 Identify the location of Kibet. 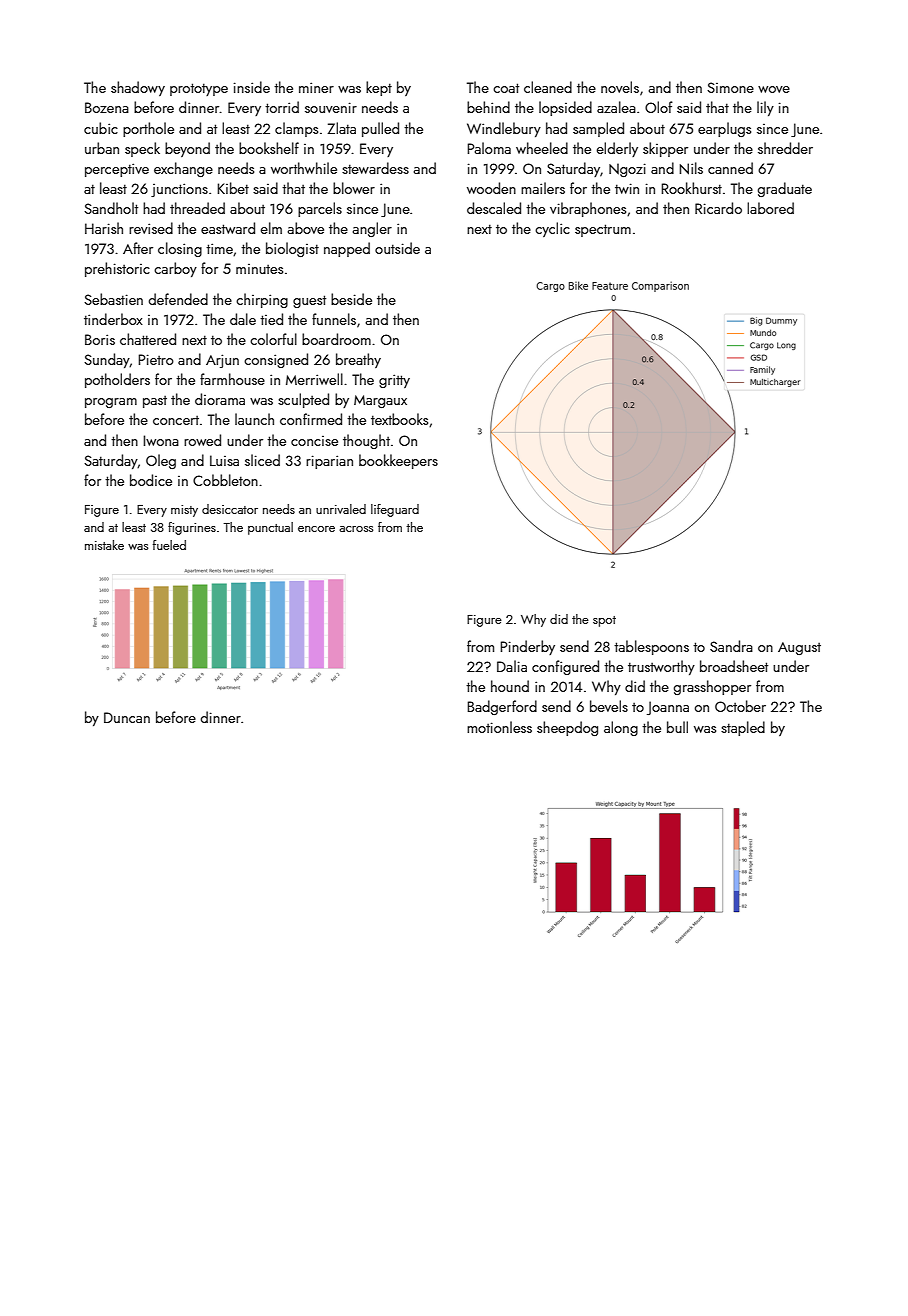
(233, 188).
